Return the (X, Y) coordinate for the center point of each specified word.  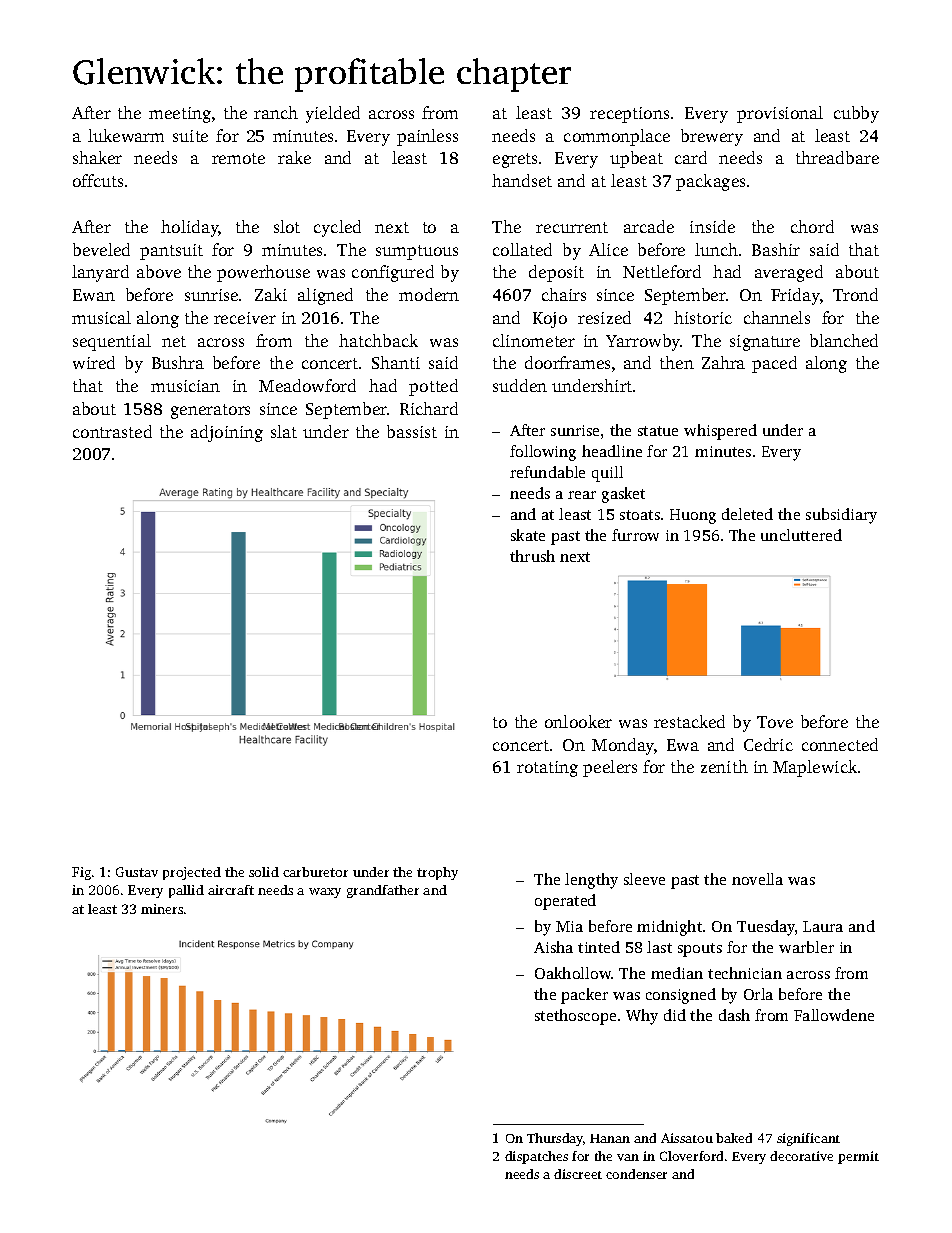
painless (427, 137)
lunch (716, 249)
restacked (689, 721)
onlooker (578, 721)
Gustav (137, 872)
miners (162, 909)
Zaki (271, 294)
